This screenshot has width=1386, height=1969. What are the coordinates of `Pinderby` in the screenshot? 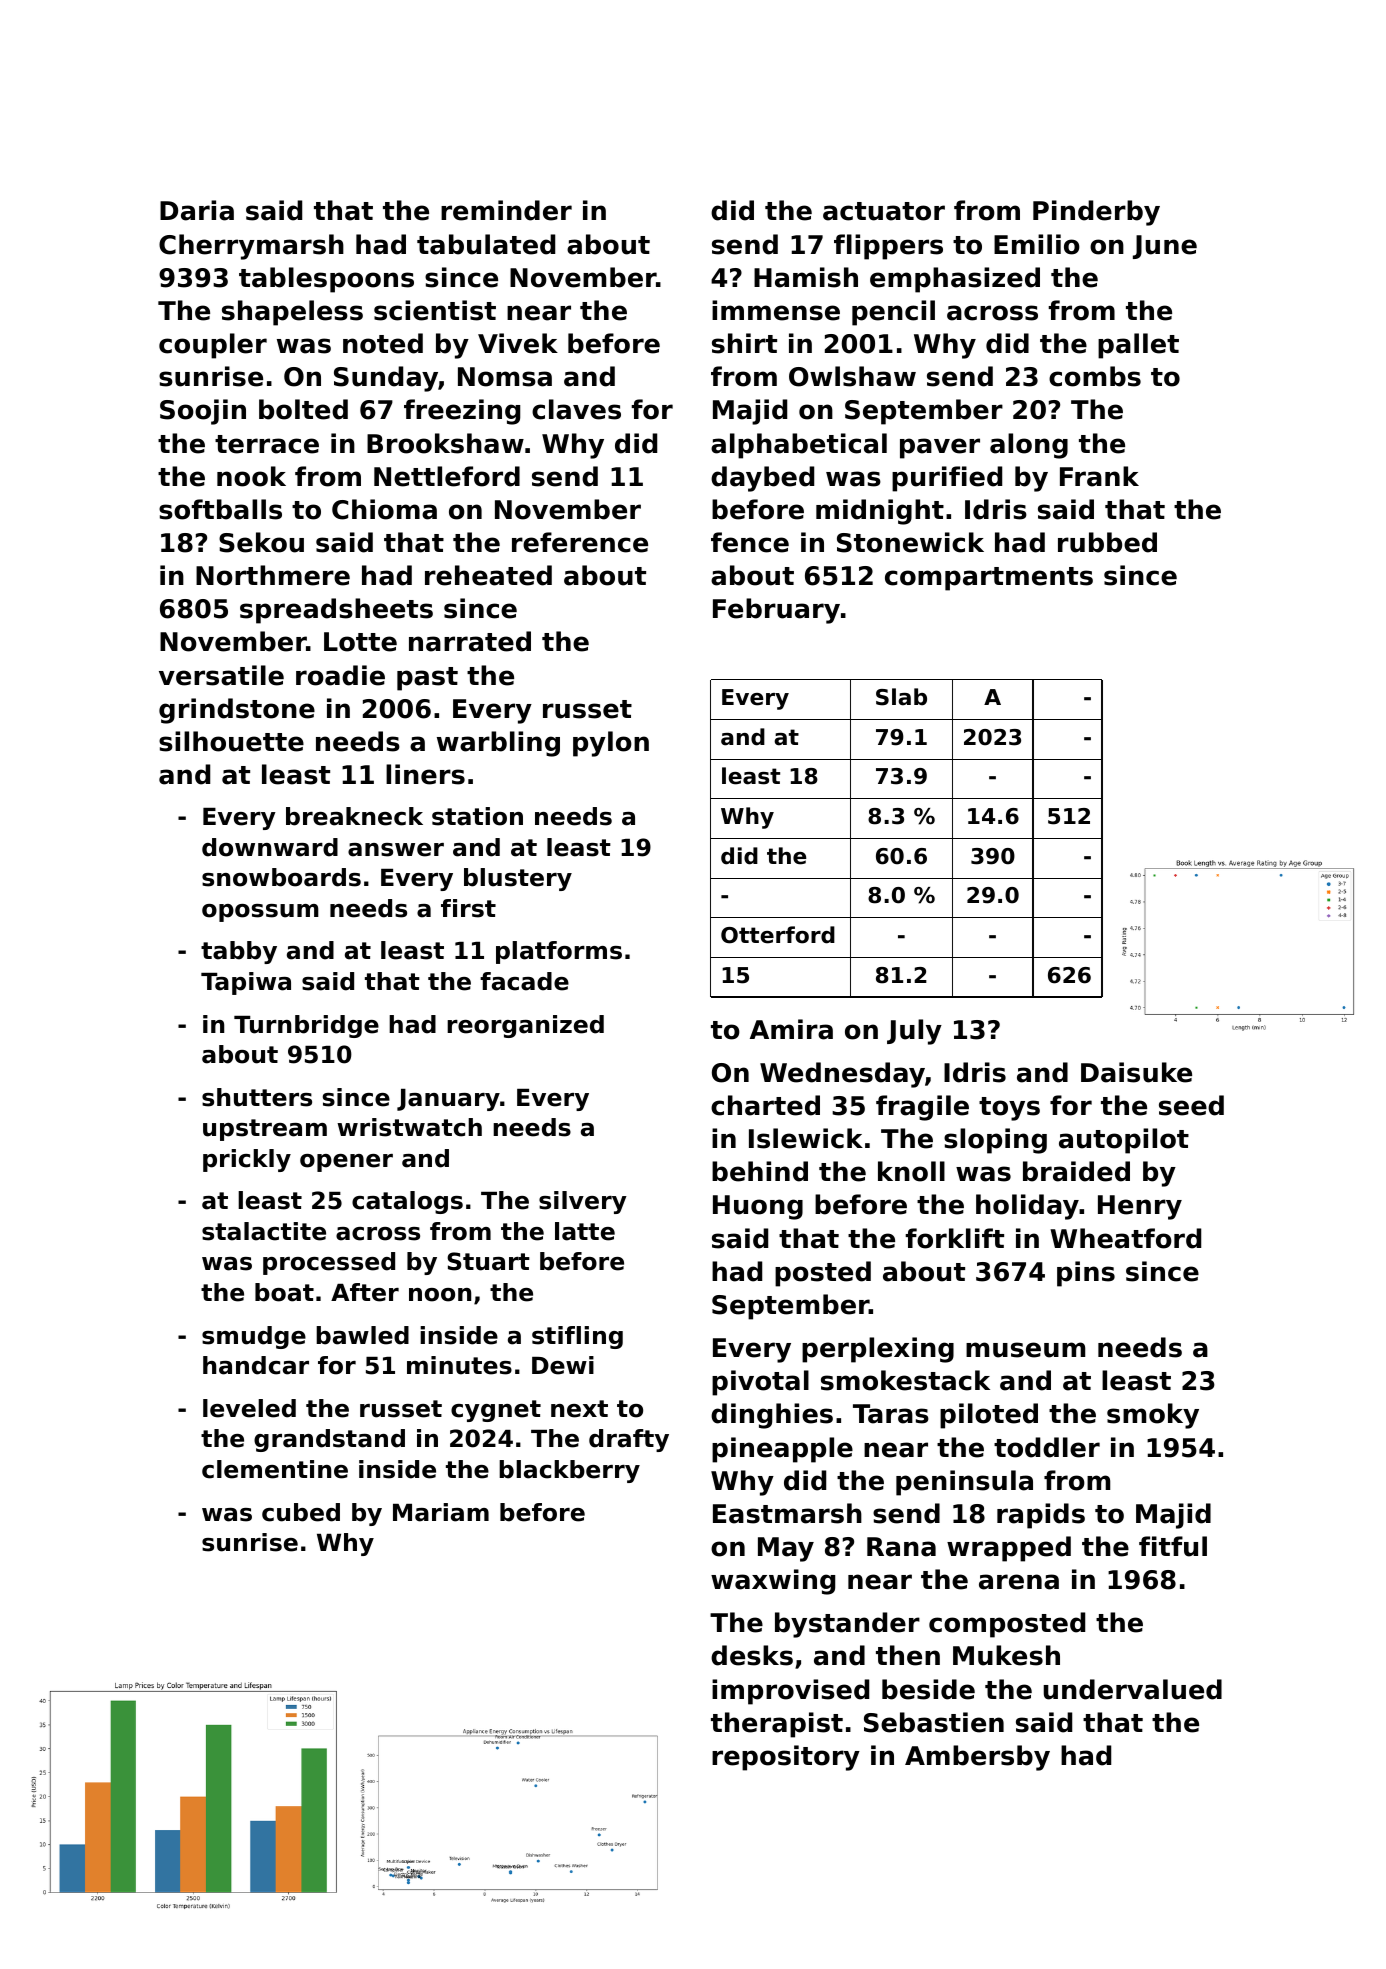 It's located at (1096, 213).
